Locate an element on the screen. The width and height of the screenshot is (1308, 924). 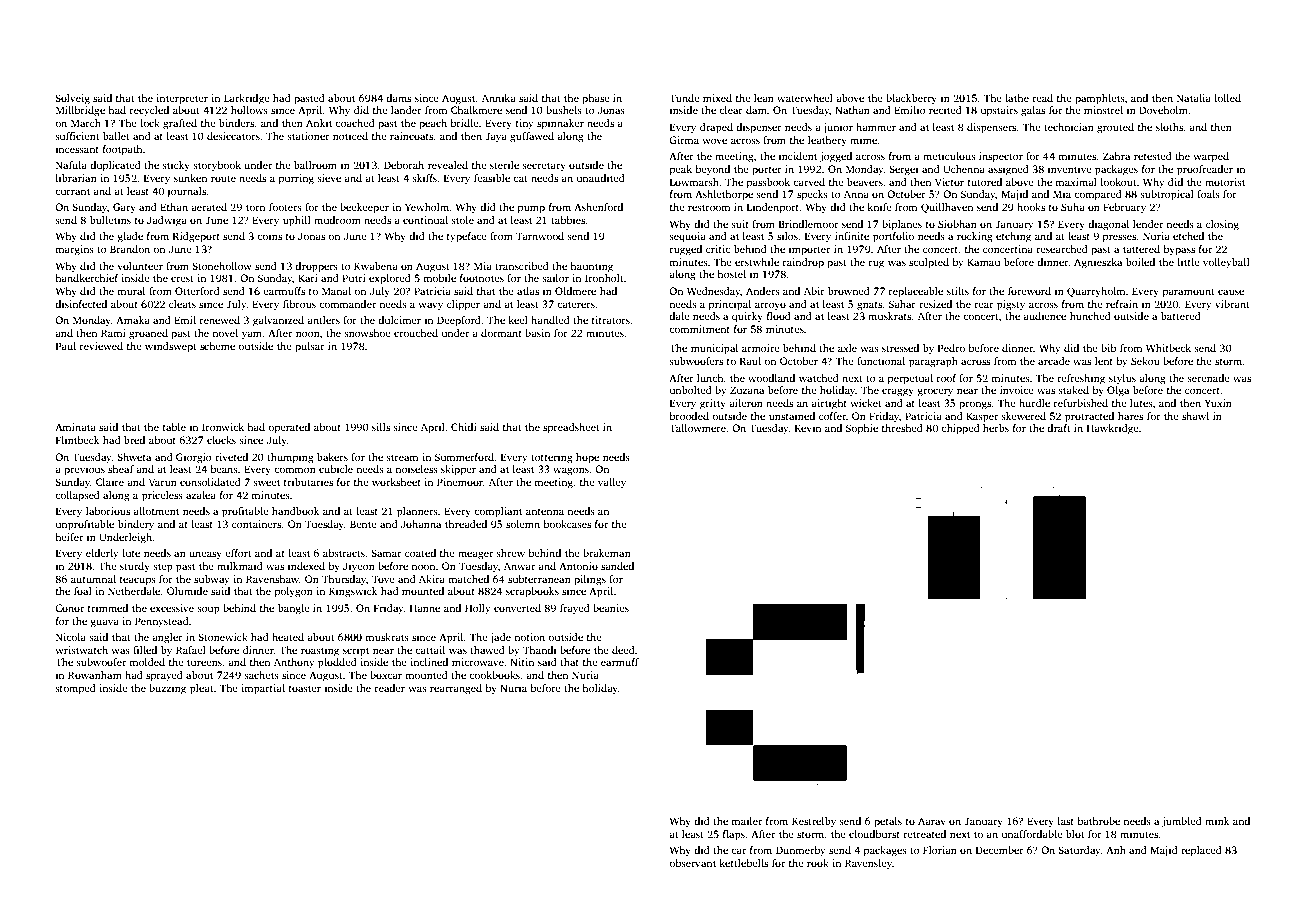
boiled is located at coordinates (1140, 262).
